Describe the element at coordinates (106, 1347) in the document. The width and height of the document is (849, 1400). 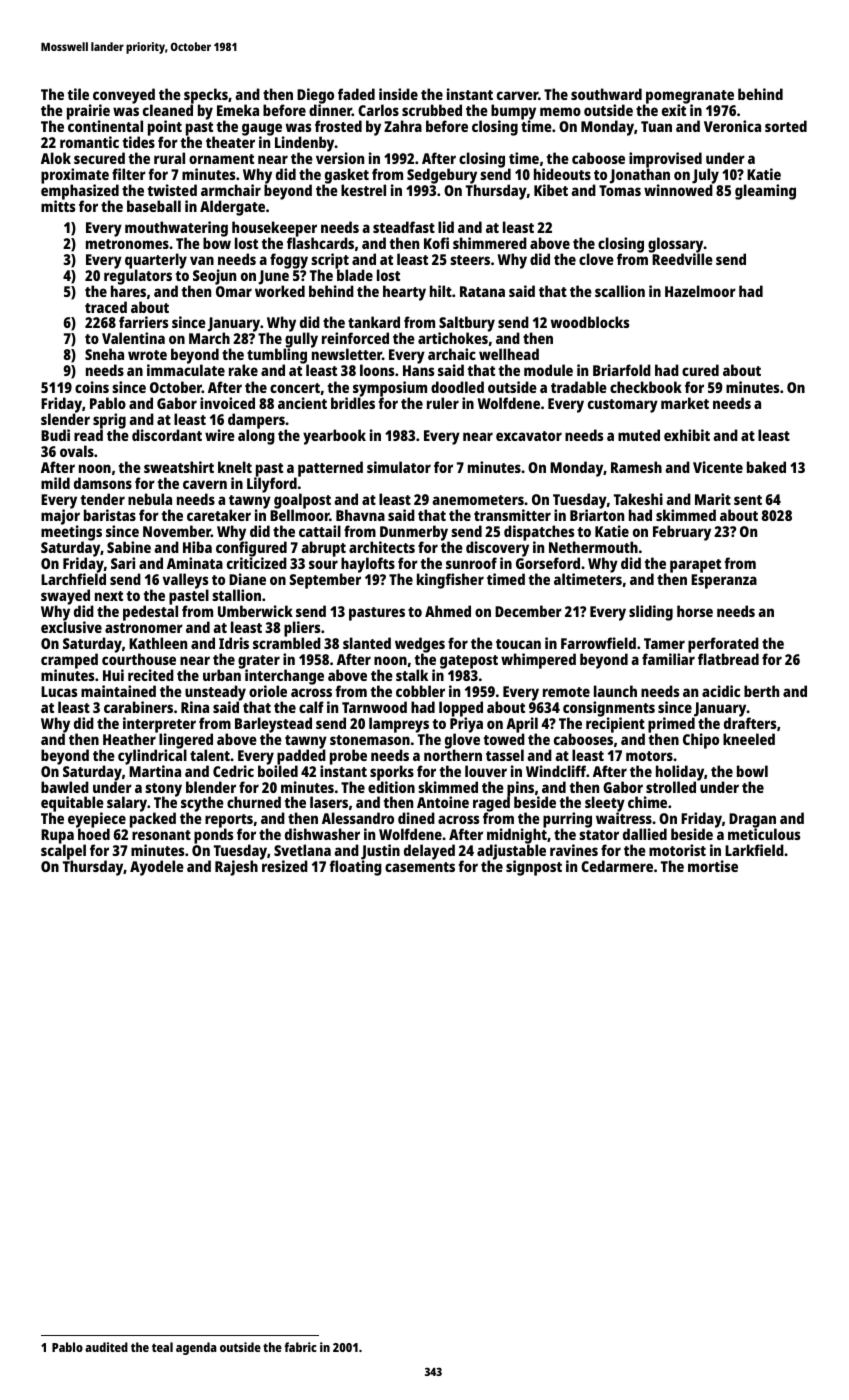
I see `audited` at that location.
